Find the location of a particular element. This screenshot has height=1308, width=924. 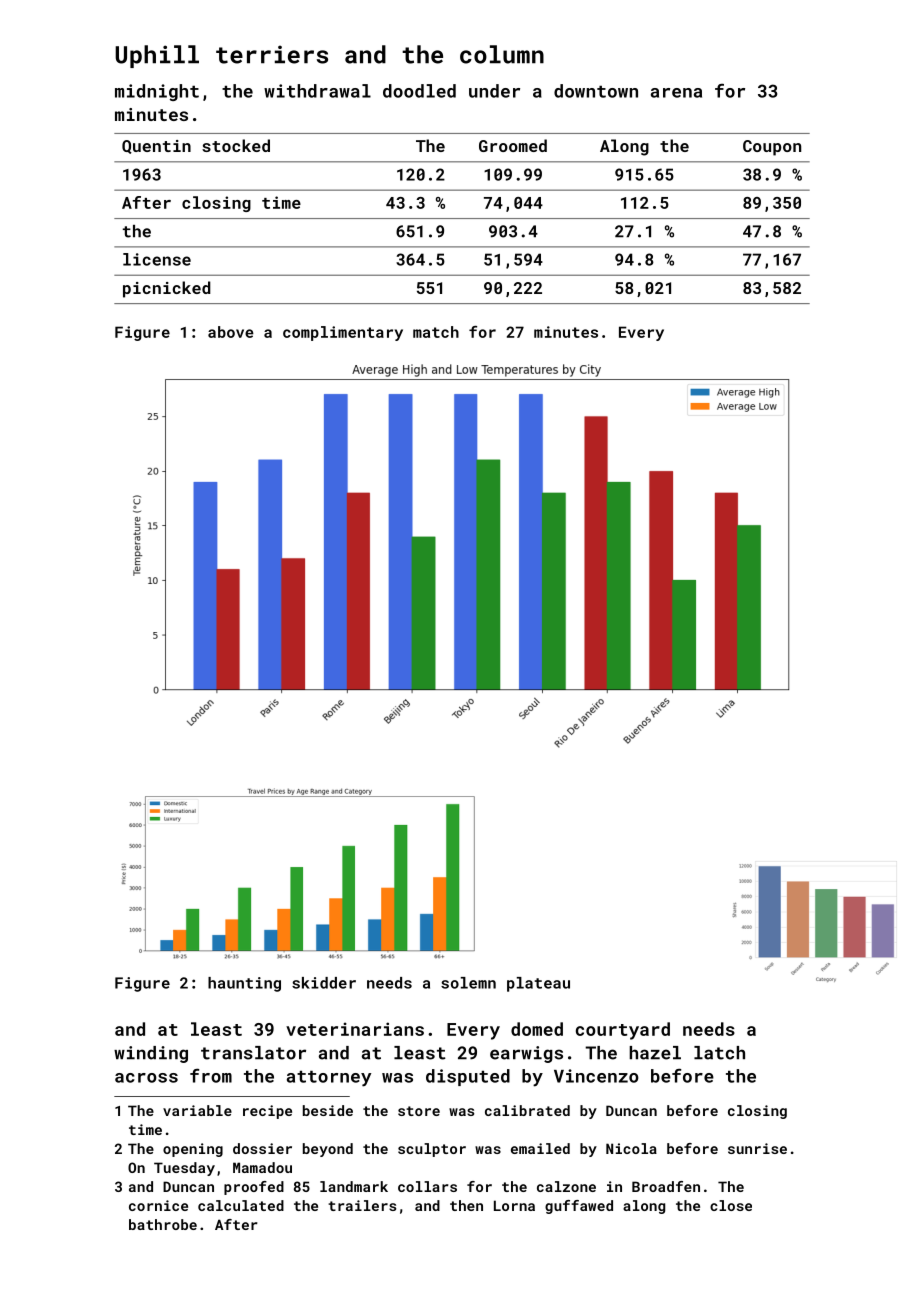

midnight is located at coordinates (157, 92).
